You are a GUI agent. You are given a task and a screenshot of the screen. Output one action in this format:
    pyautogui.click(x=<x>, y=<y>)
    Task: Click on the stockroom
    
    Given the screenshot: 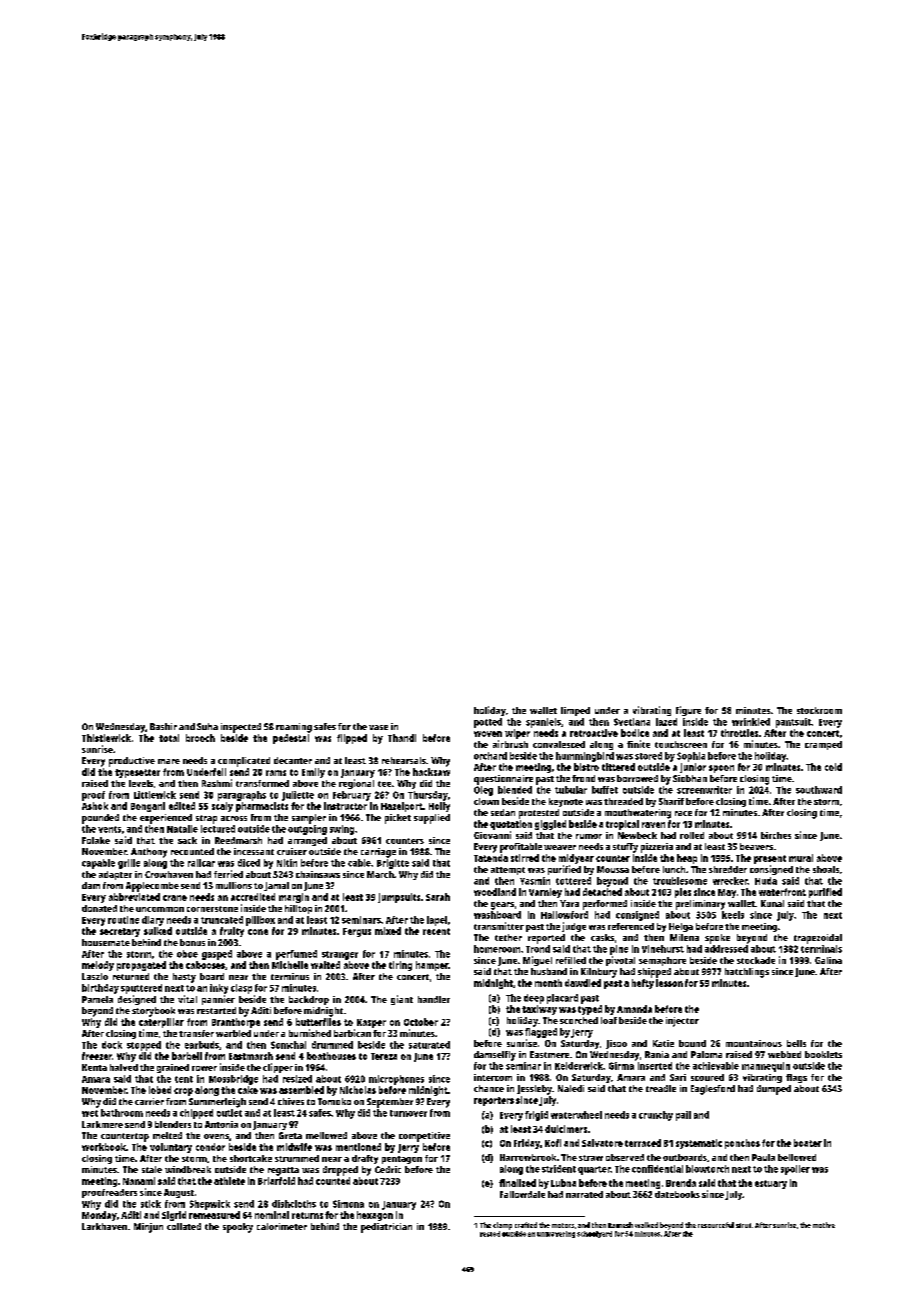 What is the action you would take?
    pyautogui.click(x=819, y=710)
